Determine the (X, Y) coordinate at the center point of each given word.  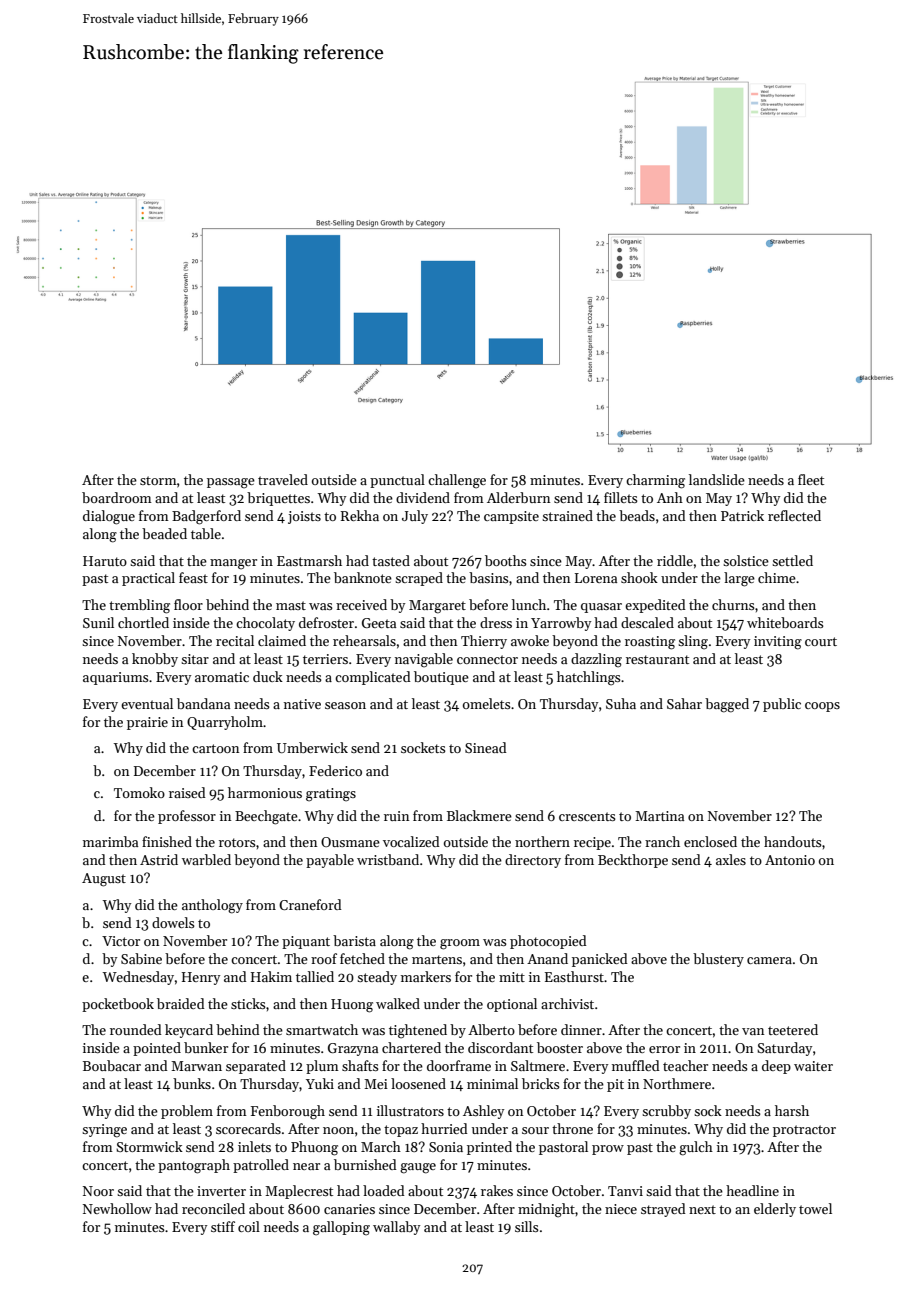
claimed (282, 640)
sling (693, 642)
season (345, 705)
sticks (248, 1003)
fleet (811, 479)
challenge (457, 481)
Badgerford (206, 517)
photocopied (548, 942)
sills (527, 1226)
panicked (600, 960)
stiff (223, 1226)
